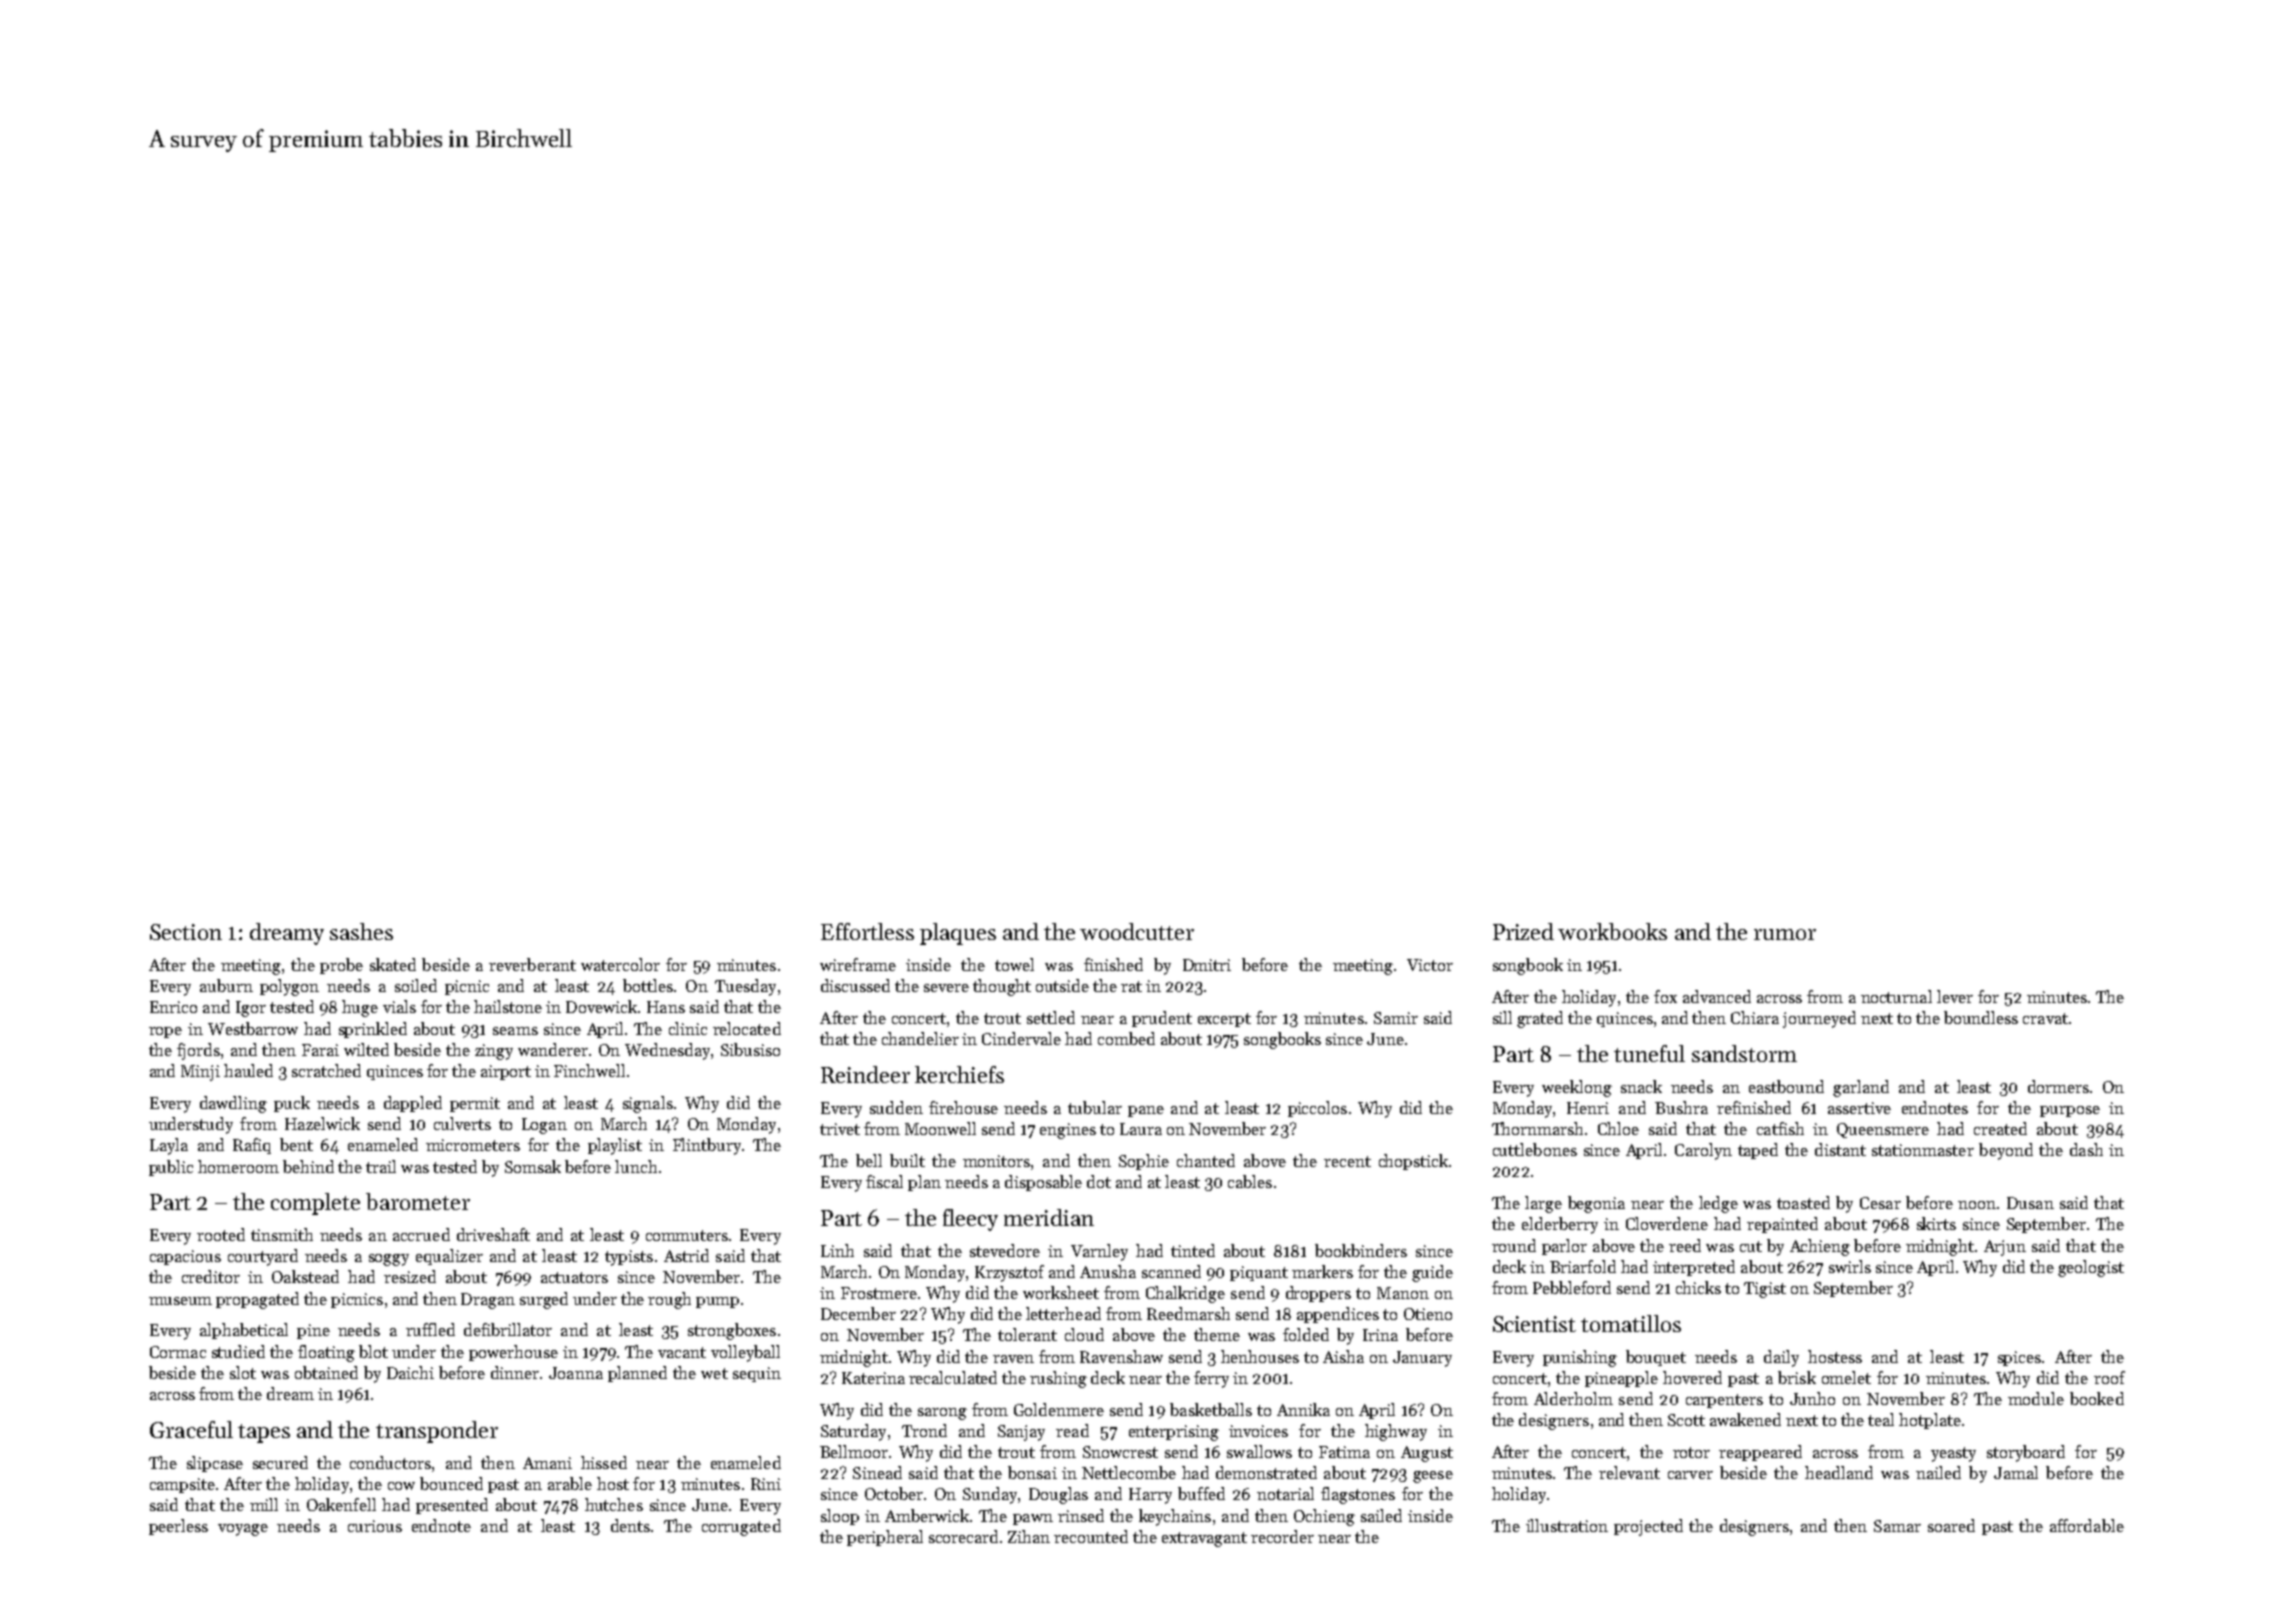 This screenshot has width=2273, height=1607. What do you see at coordinates (1282, 1536) in the screenshot?
I see `recorder` at bounding box center [1282, 1536].
